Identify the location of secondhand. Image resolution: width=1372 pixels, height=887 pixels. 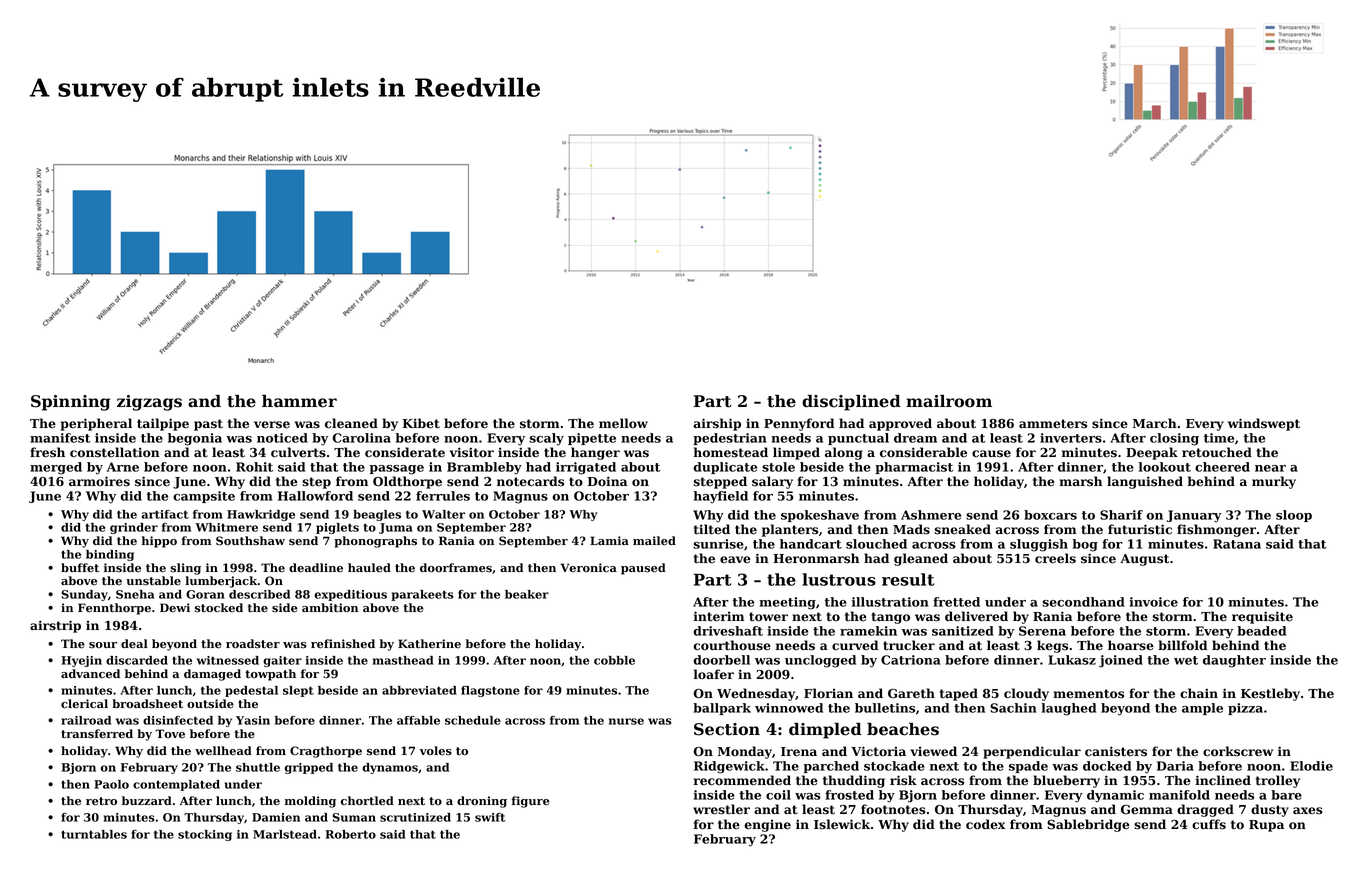
(1083, 602).
